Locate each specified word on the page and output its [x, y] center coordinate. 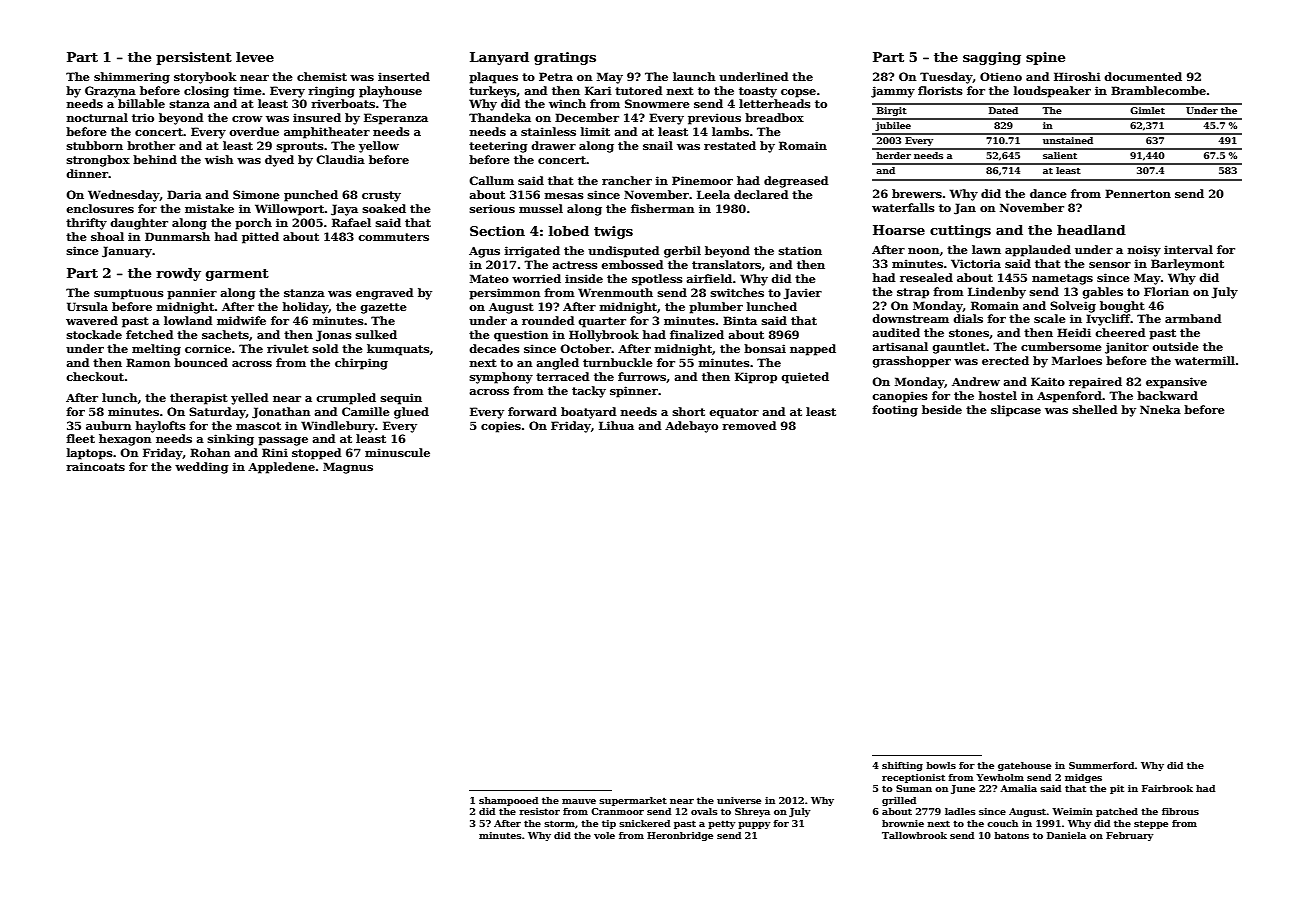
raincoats [95, 466]
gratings [565, 58]
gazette [383, 308]
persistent [194, 58]
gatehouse [1024, 766]
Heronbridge [680, 836]
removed [749, 425]
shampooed [508, 801]
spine [1045, 58]
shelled [1095, 409]
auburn [108, 425]
